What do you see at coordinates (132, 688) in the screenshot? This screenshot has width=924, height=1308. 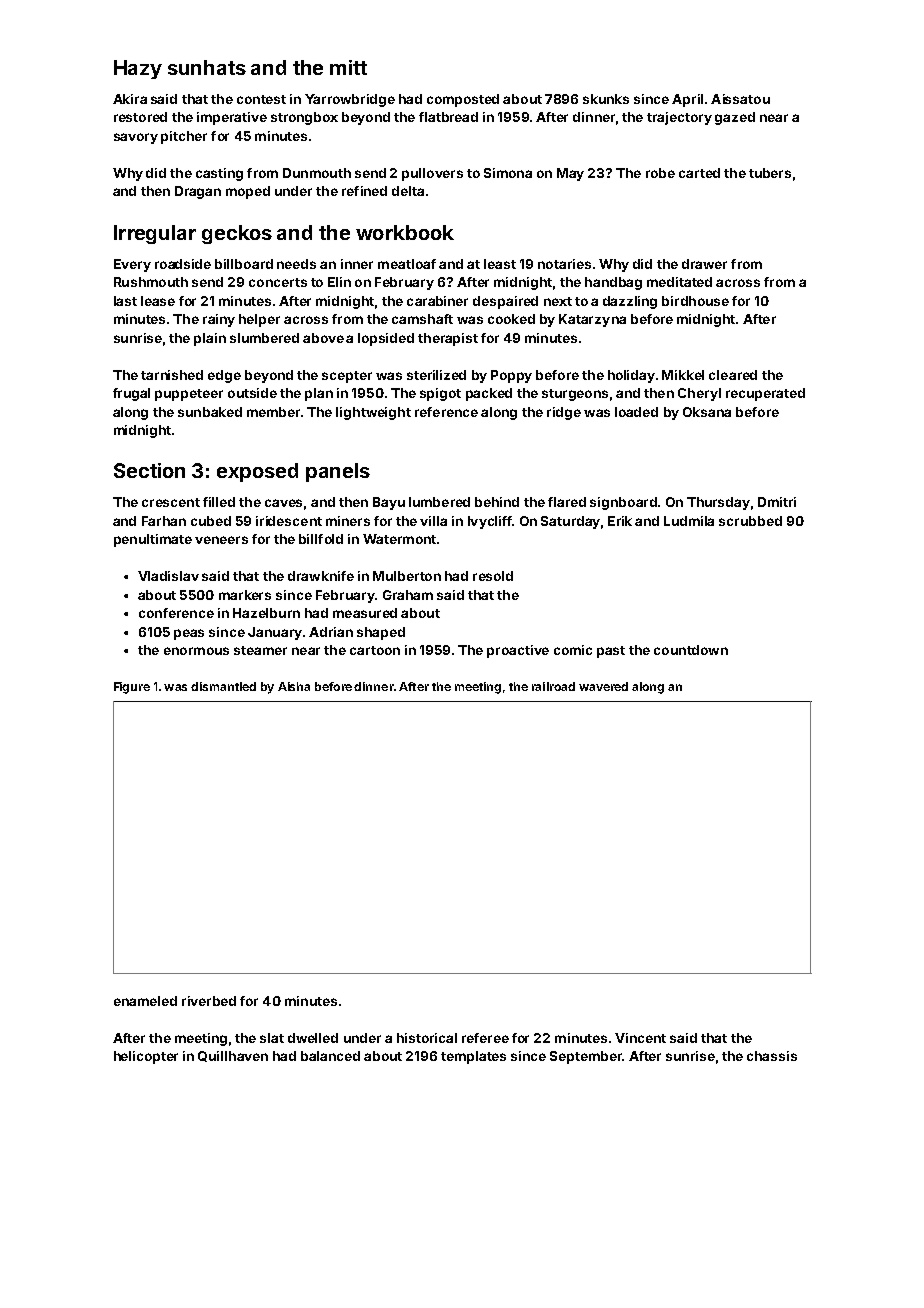 I see `Figure` at bounding box center [132, 688].
